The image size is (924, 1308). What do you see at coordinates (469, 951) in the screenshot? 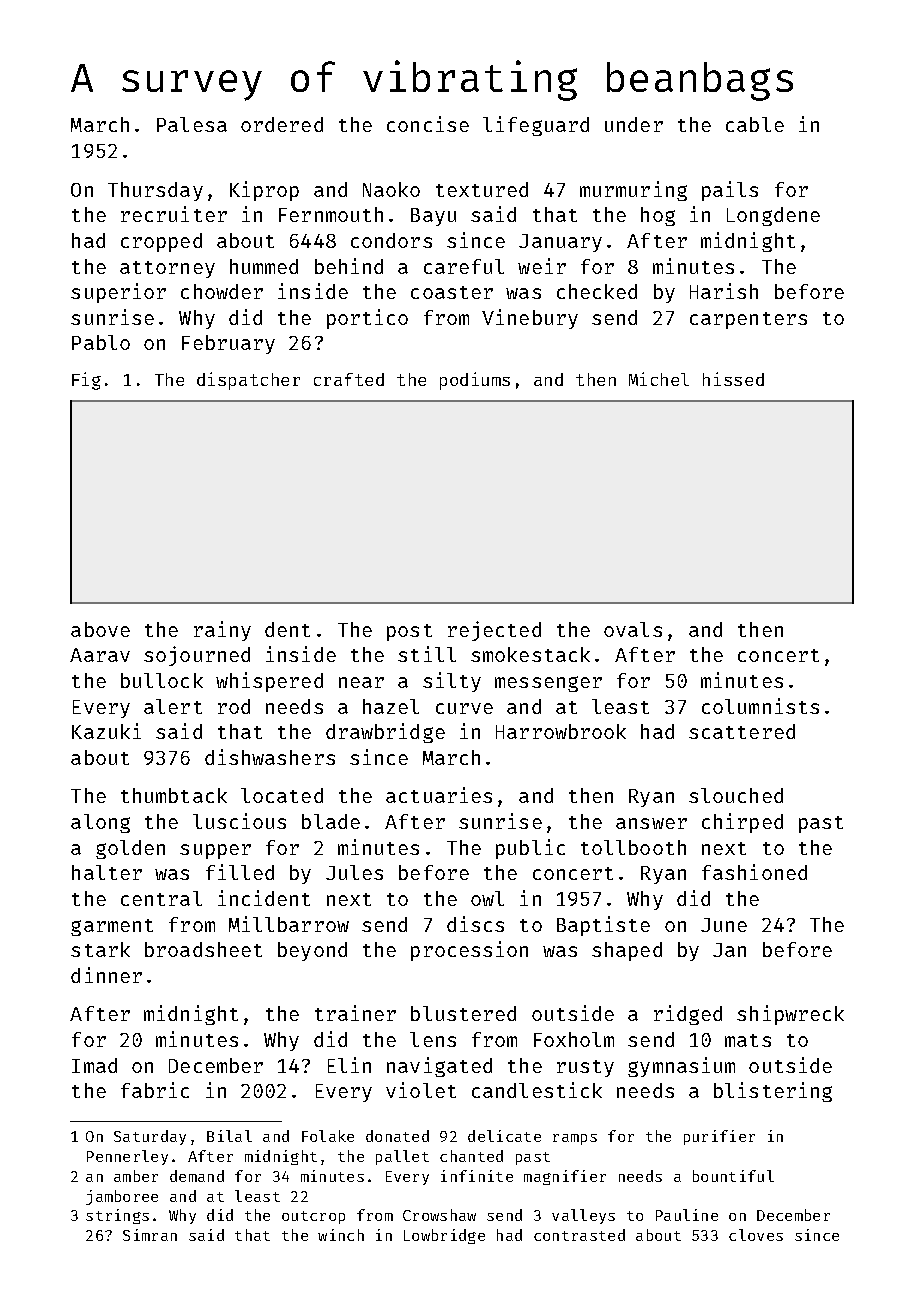
I see `procession` at bounding box center [469, 951].
